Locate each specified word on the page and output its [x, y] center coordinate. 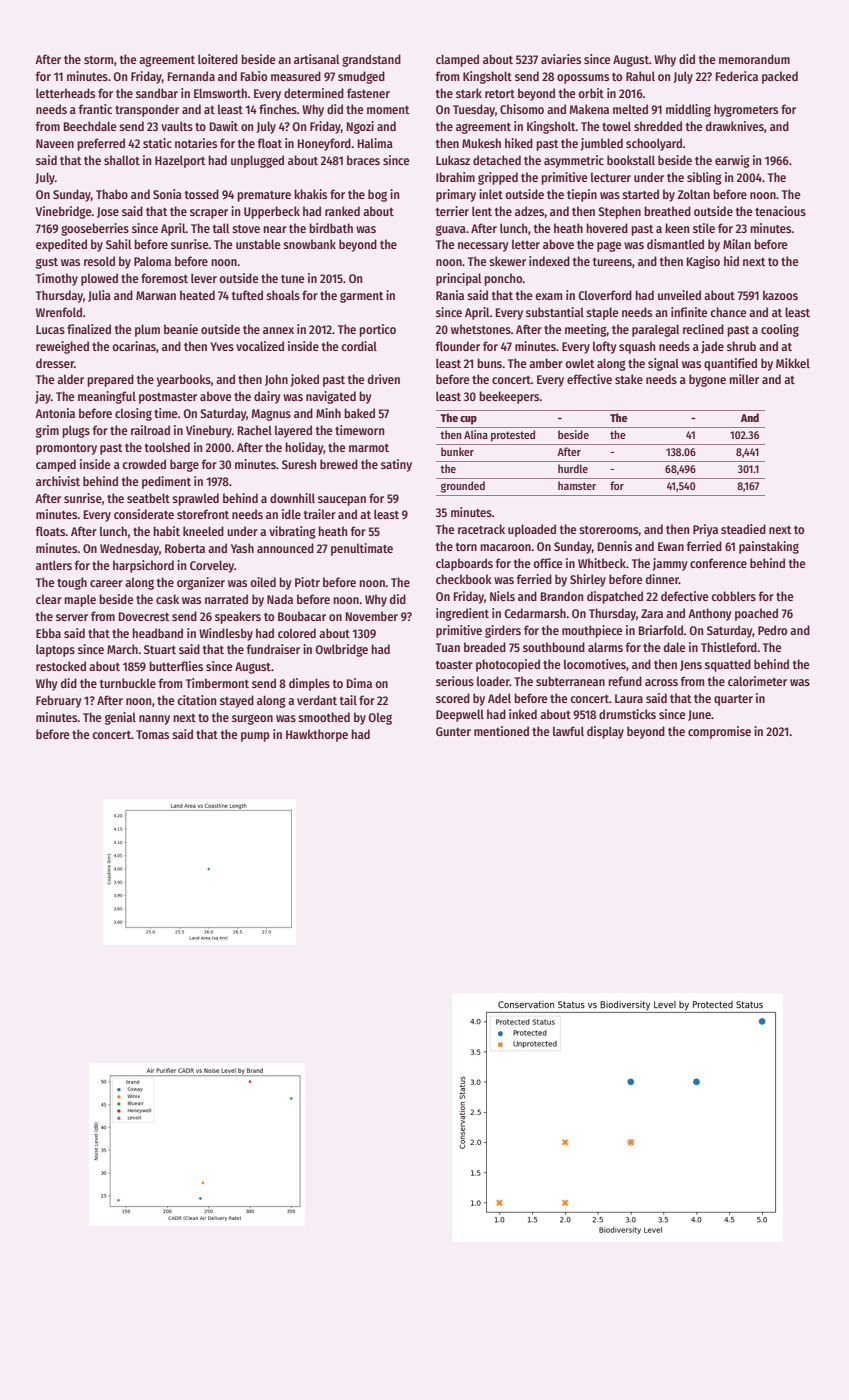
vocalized [260, 346]
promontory [66, 449]
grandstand [371, 60]
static [157, 143]
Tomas [152, 734]
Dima [359, 683]
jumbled [602, 144]
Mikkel [793, 363]
